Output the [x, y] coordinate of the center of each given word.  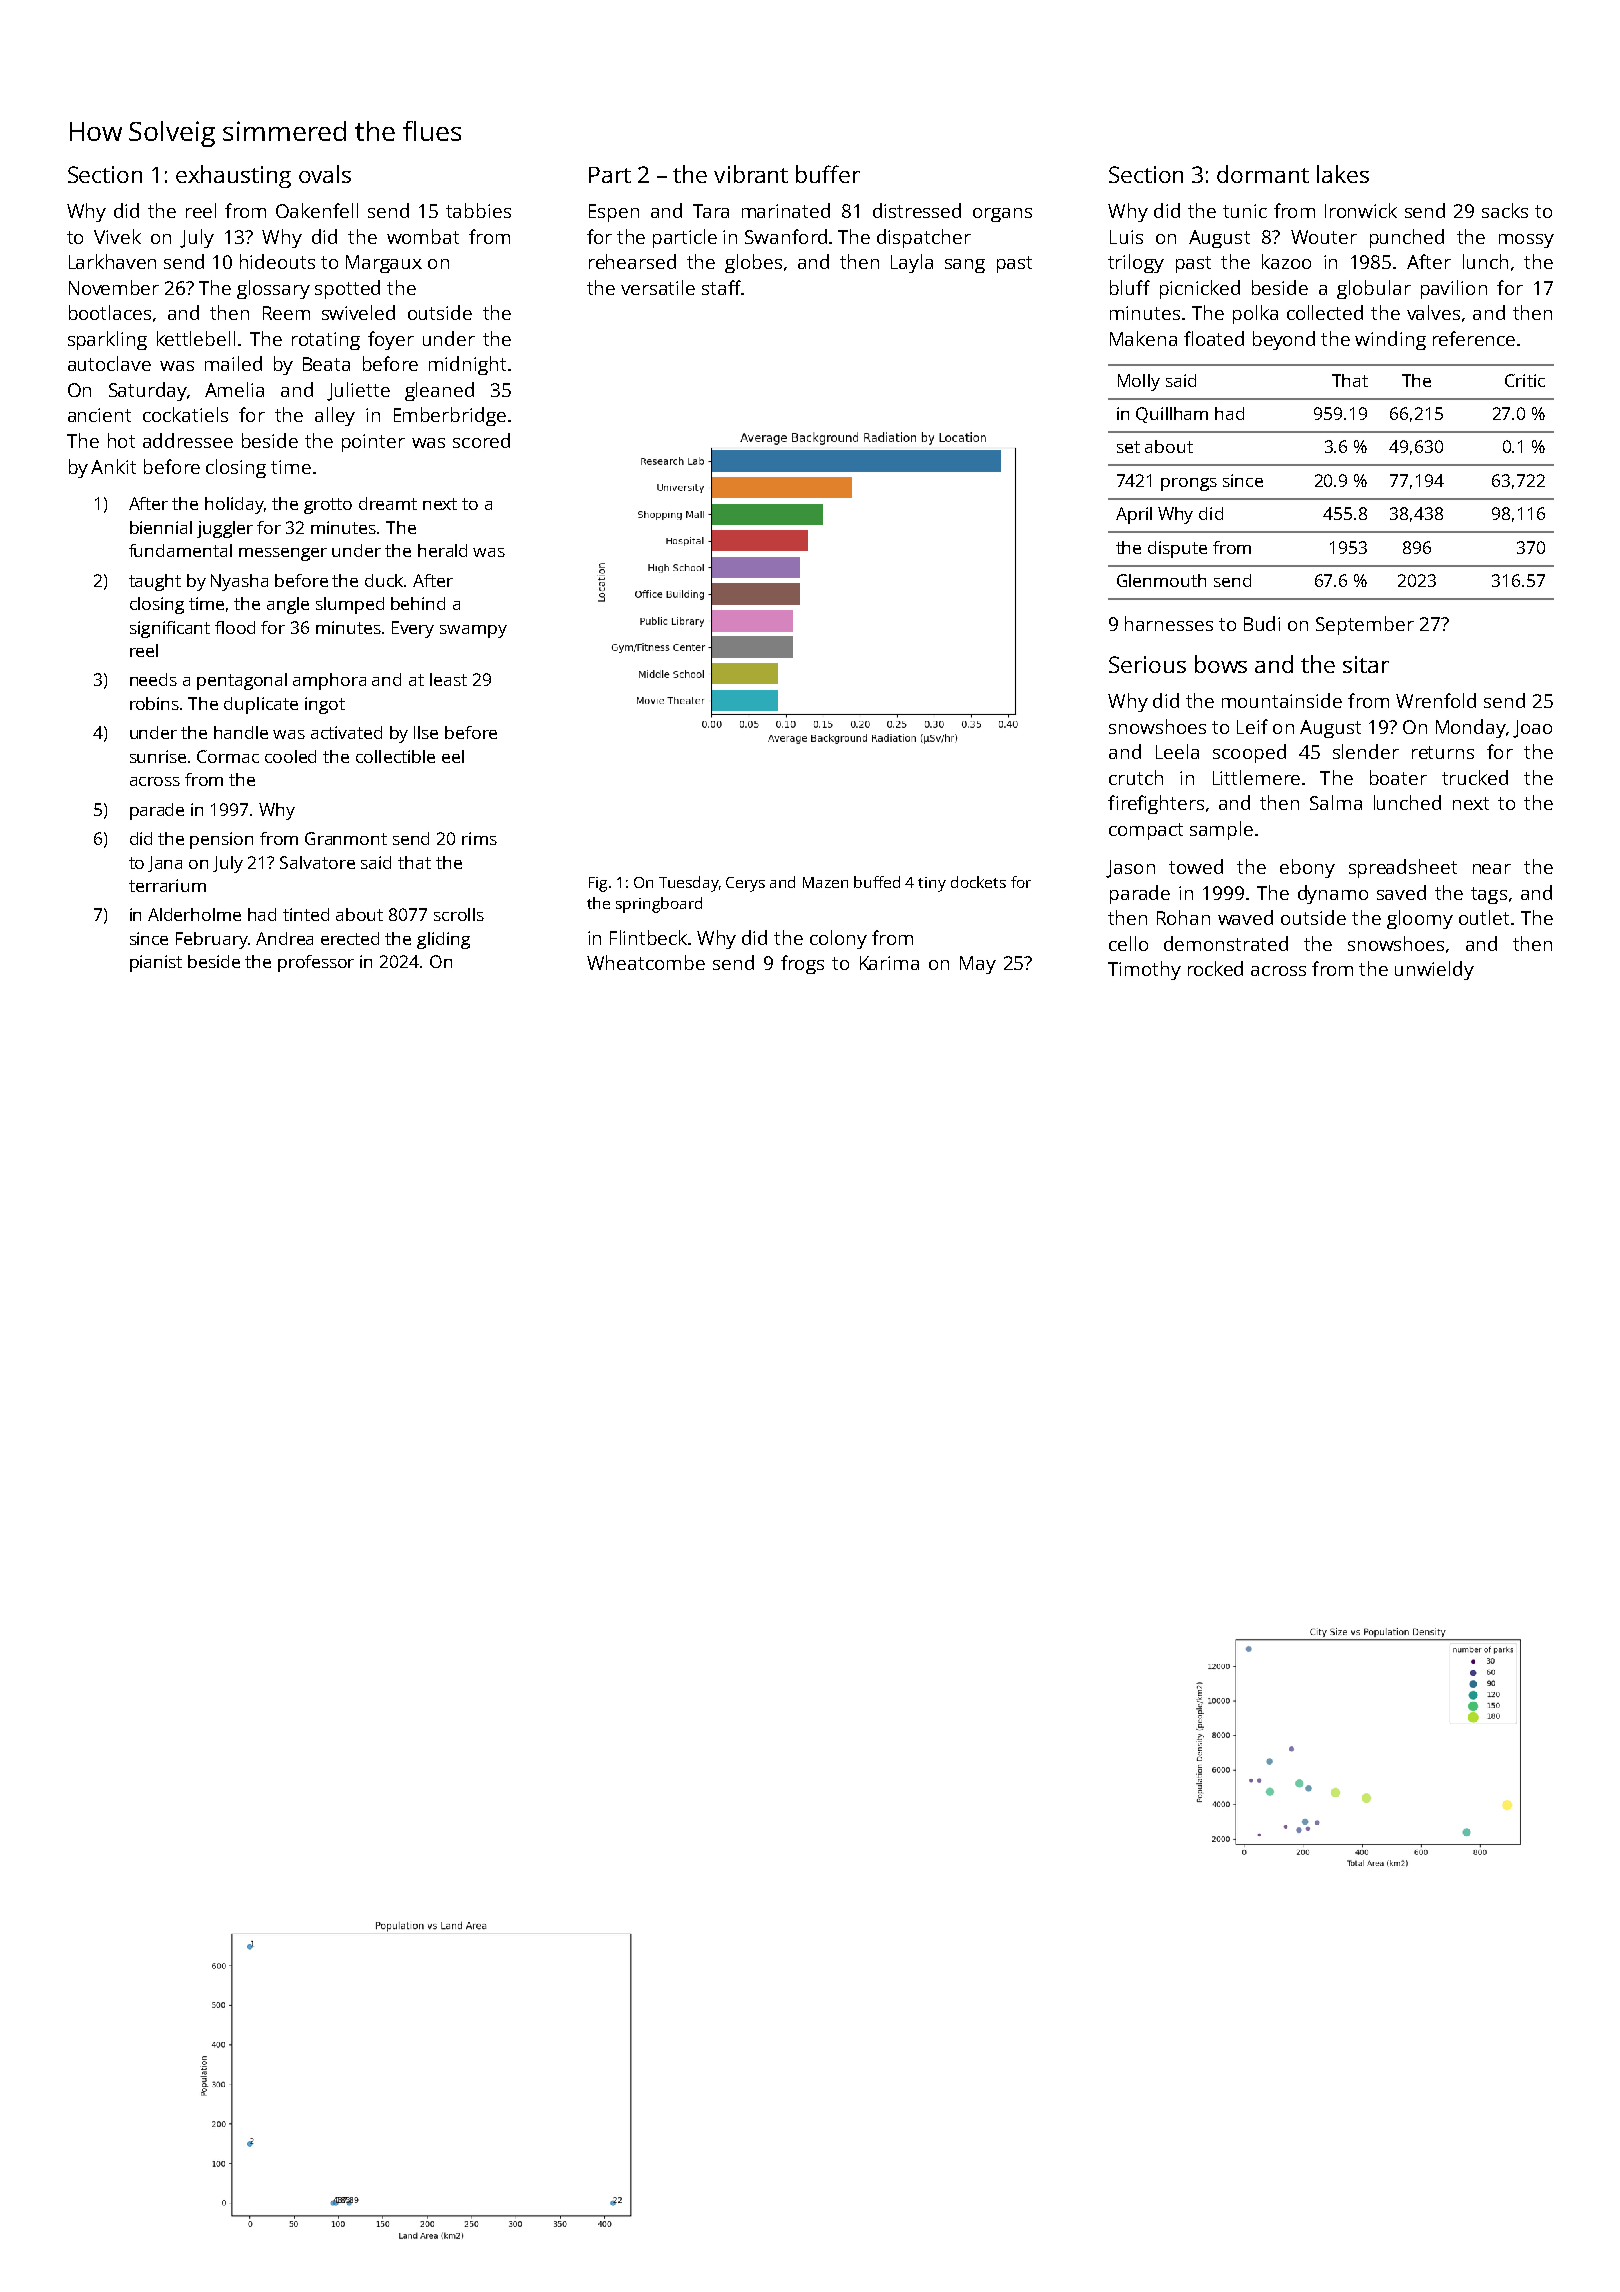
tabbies [478, 210]
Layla [912, 263]
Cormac [228, 756]
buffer [828, 174]
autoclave [109, 363]
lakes [1343, 174]
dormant [1263, 174]
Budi [1262, 623]
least [448, 679]
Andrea [284, 938]
